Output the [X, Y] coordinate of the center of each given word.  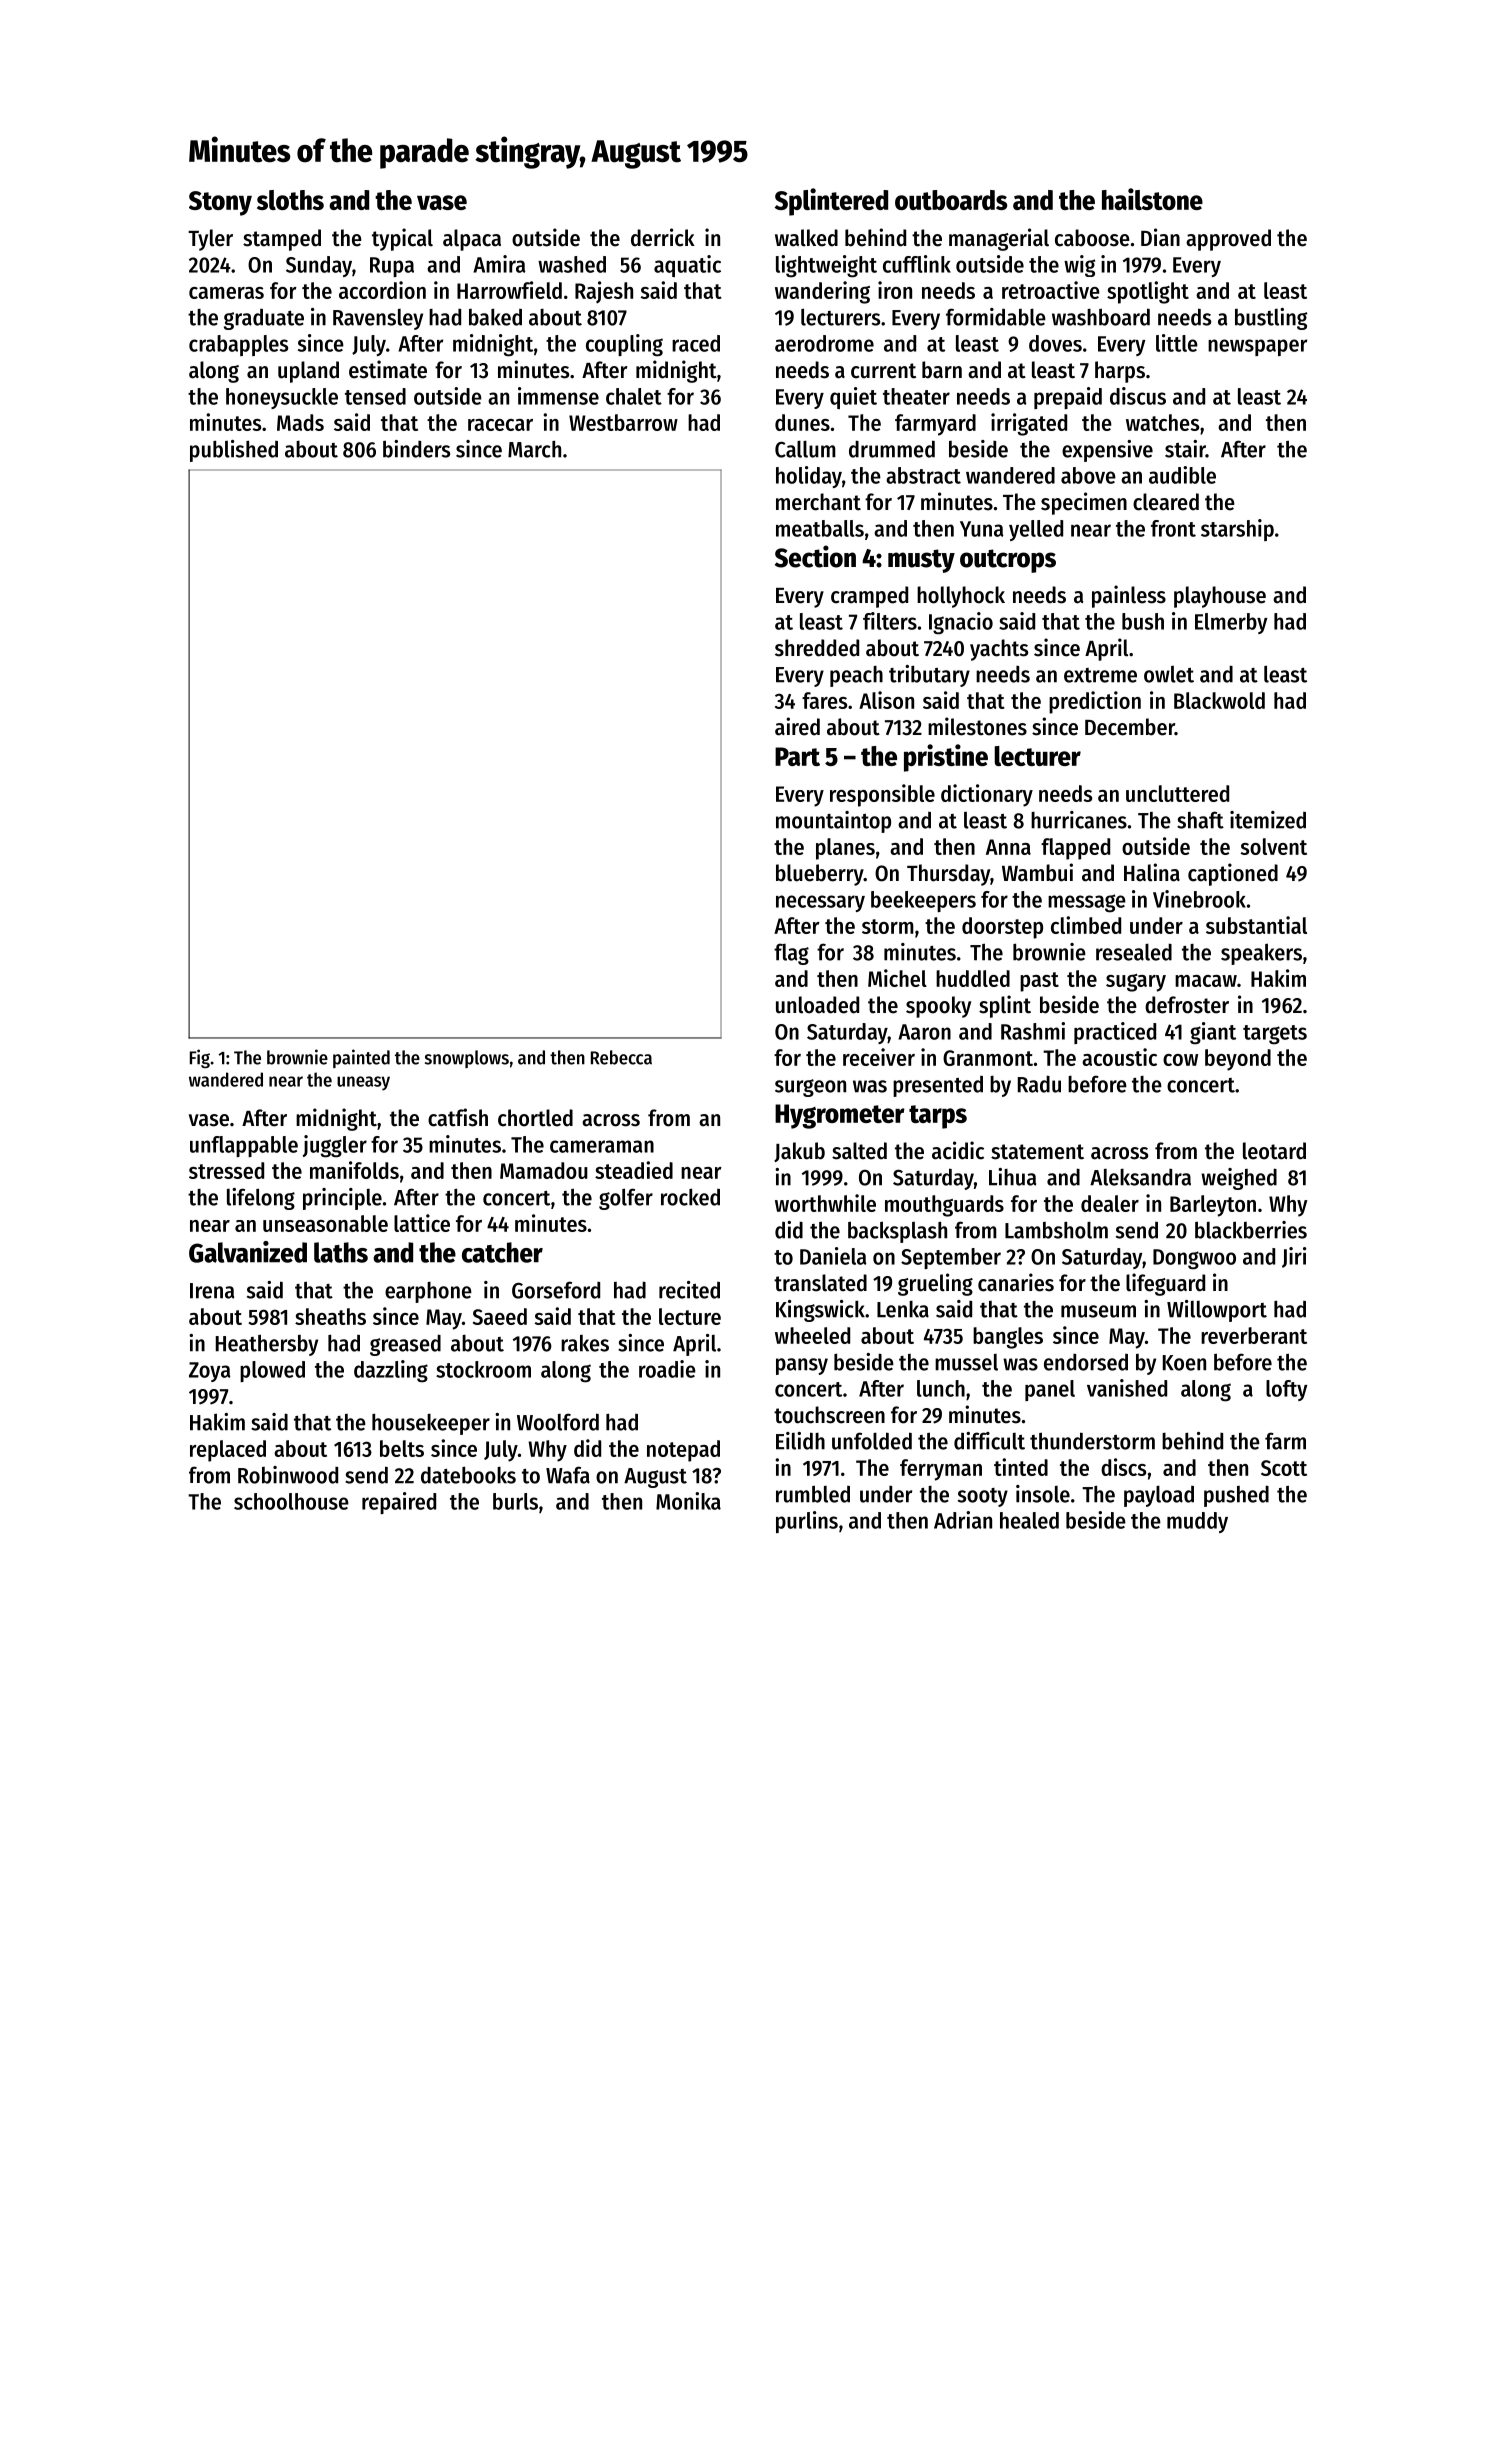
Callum [805, 449]
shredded [817, 648]
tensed [375, 396]
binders [416, 449]
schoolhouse [291, 1501]
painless [1129, 596]
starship [1237, 530]
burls [515, 1501]
